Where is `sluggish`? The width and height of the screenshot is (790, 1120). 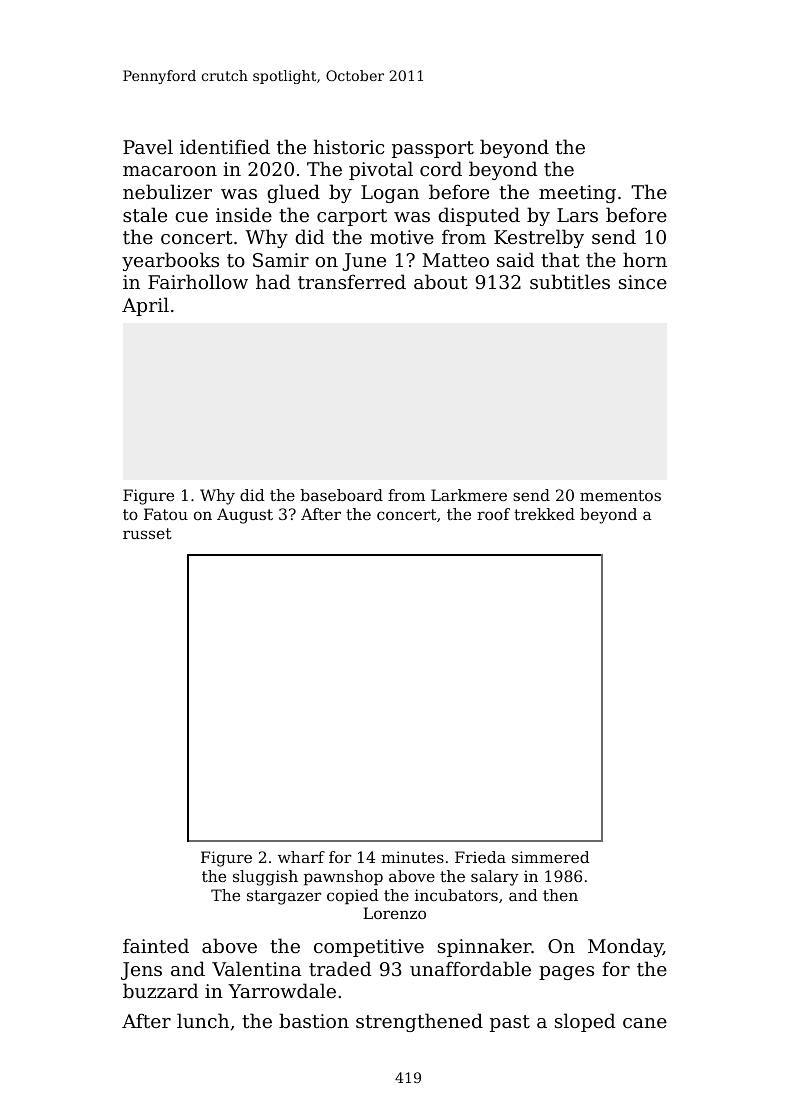 sluggish is located at coordinates (265, 878).
